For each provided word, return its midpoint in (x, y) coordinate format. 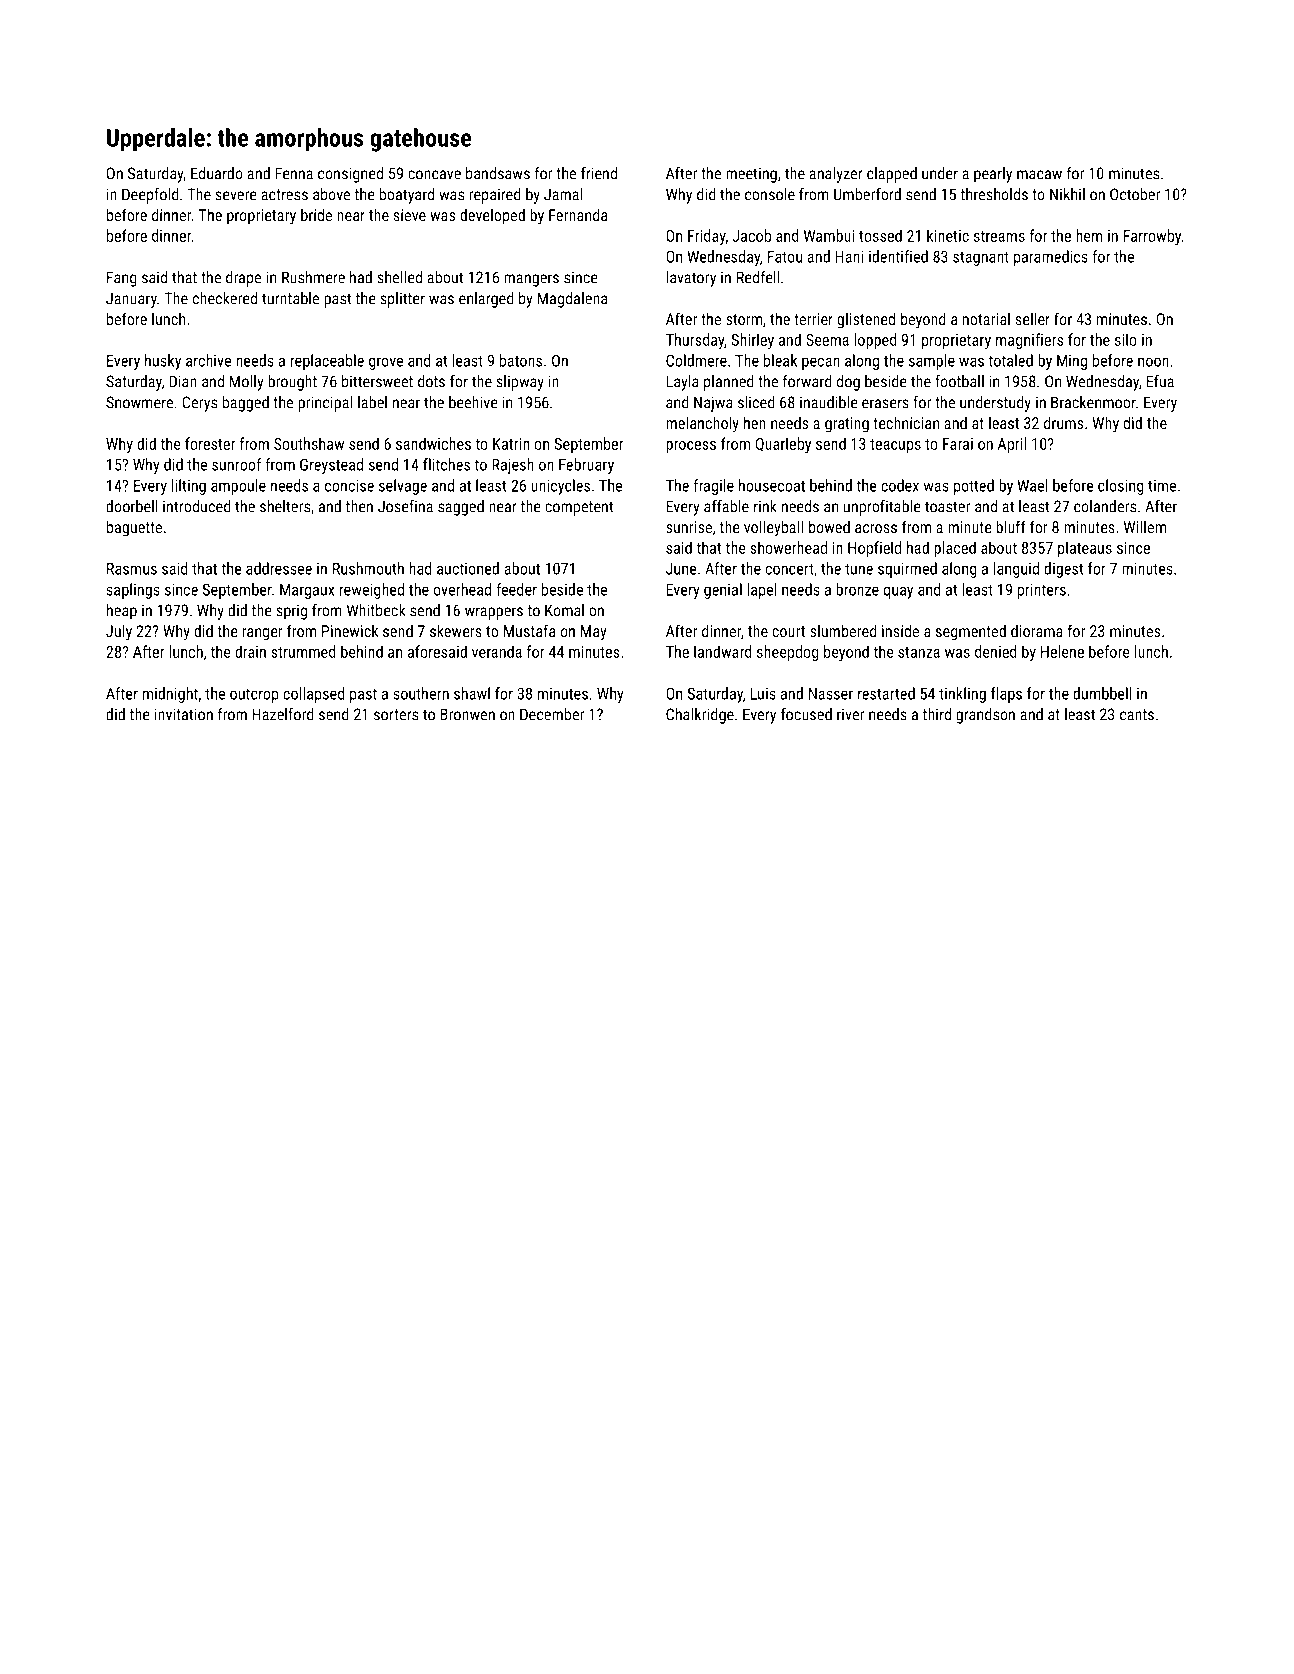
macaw (1039, 175)
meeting (751, 175)
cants (1137, 715)
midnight (170, 695)
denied (996, 651)
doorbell (132, 506)
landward (723, 651)
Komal (564, 610)
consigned (350, 175)
